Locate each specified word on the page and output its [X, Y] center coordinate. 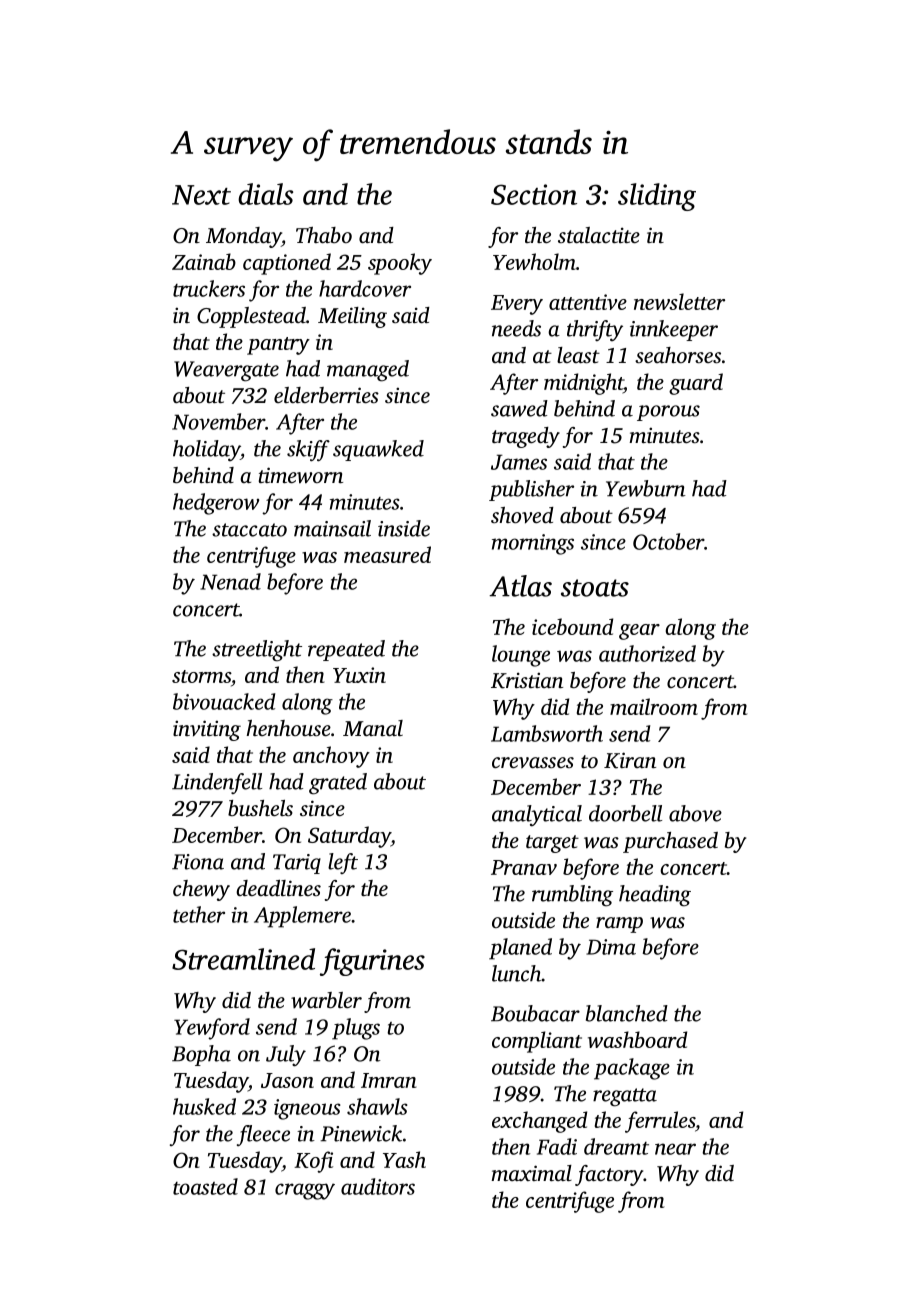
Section [534, 194]
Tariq [297, 864]
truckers [209, 288]
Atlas [520, 586]
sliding [657, 197]
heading [655, 896]
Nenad [230, 581]
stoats [595, 588]
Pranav [524, 867]
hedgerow [216, 504]
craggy [305, 1191]
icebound [572, 626]
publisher [531, 490]
